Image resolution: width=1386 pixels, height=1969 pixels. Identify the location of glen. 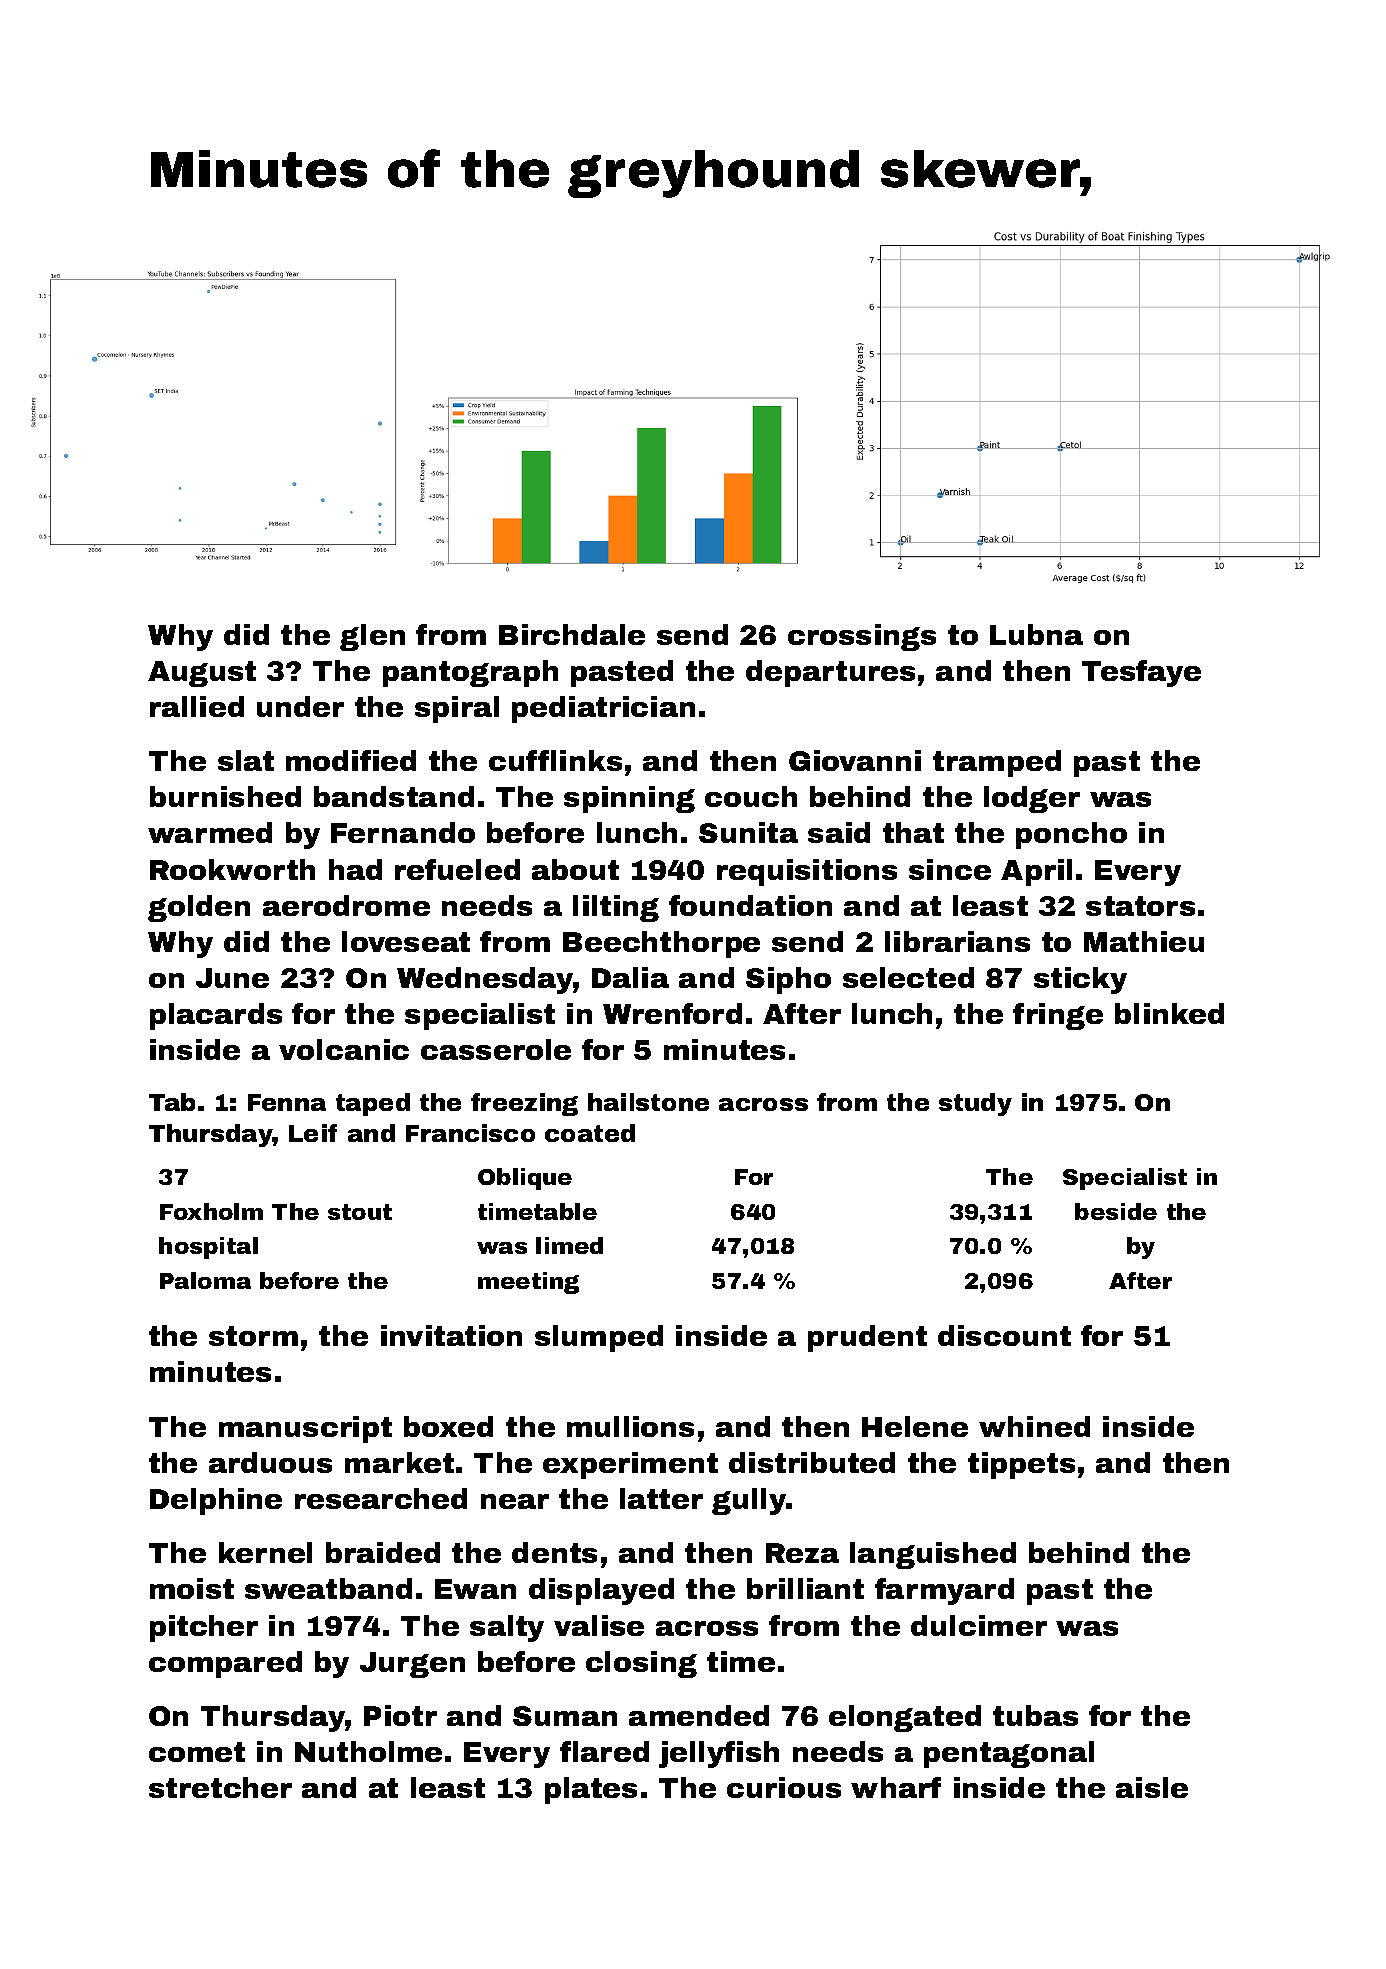
(372, 637).
